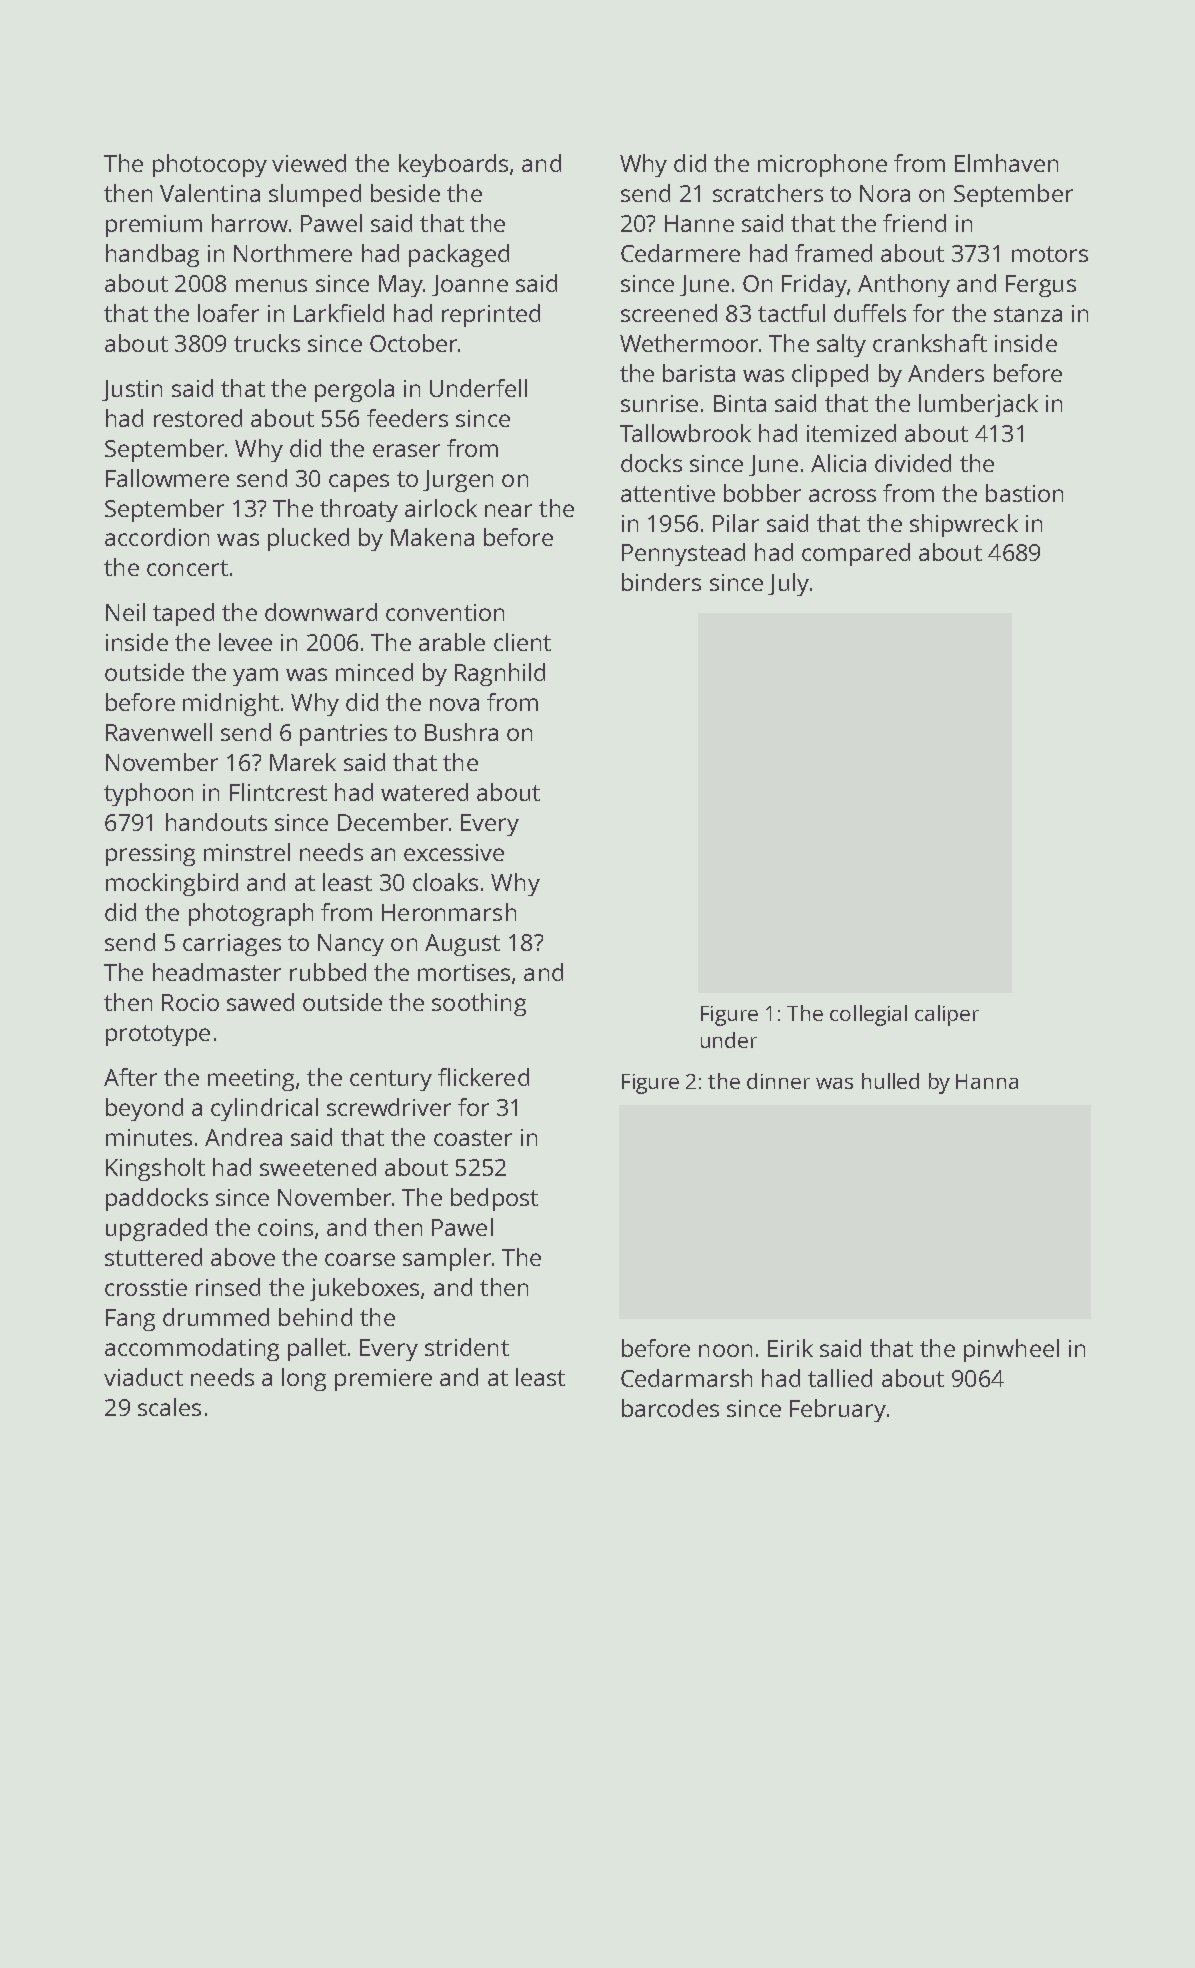 The width and height of the document is (1195, 1968). Describe the element at coordinates (169, 1407) in the document. I see `scales` at that location.
